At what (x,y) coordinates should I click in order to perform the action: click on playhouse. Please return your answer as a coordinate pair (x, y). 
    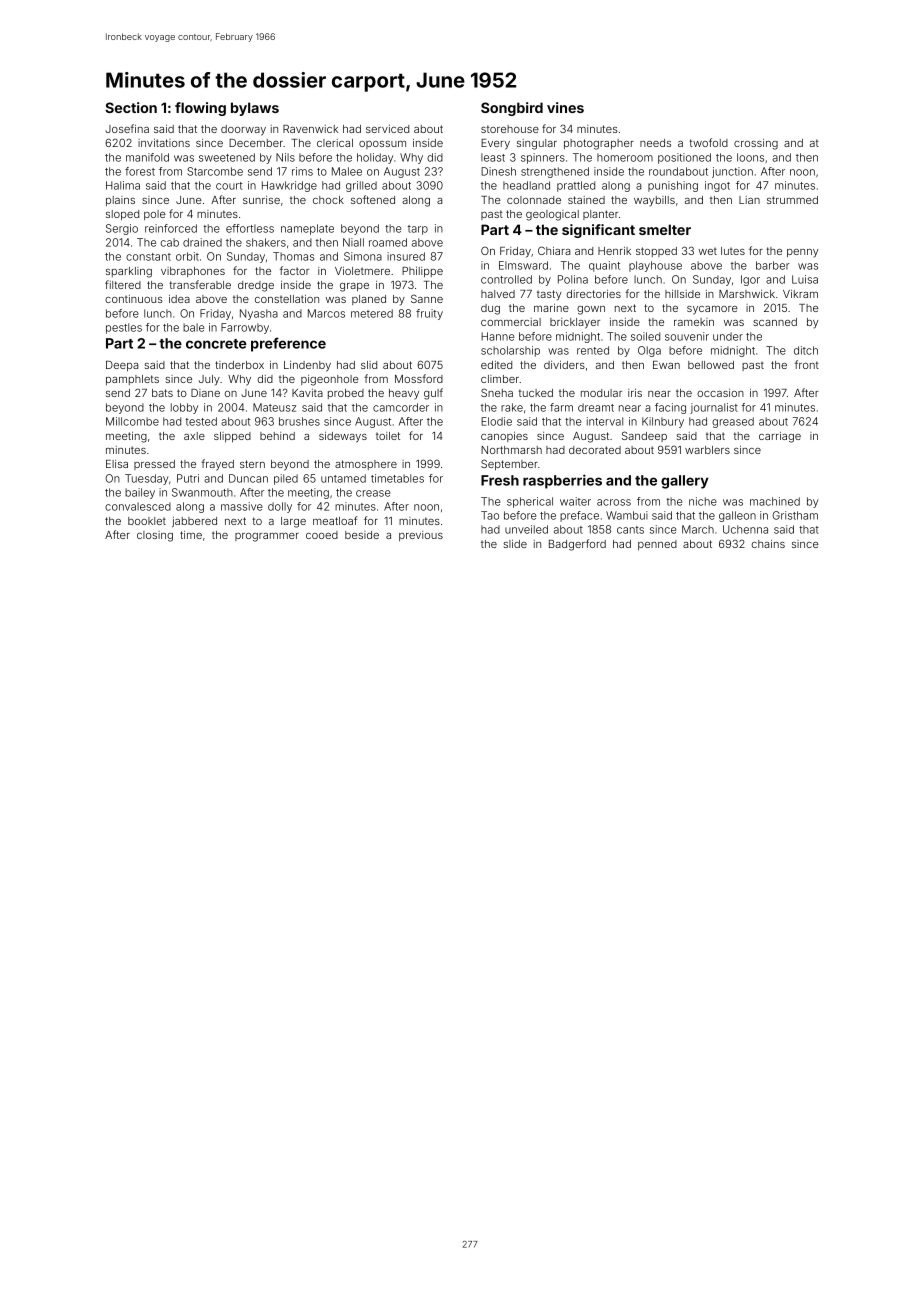
    Looking at the image, I should click on (655, 266).
